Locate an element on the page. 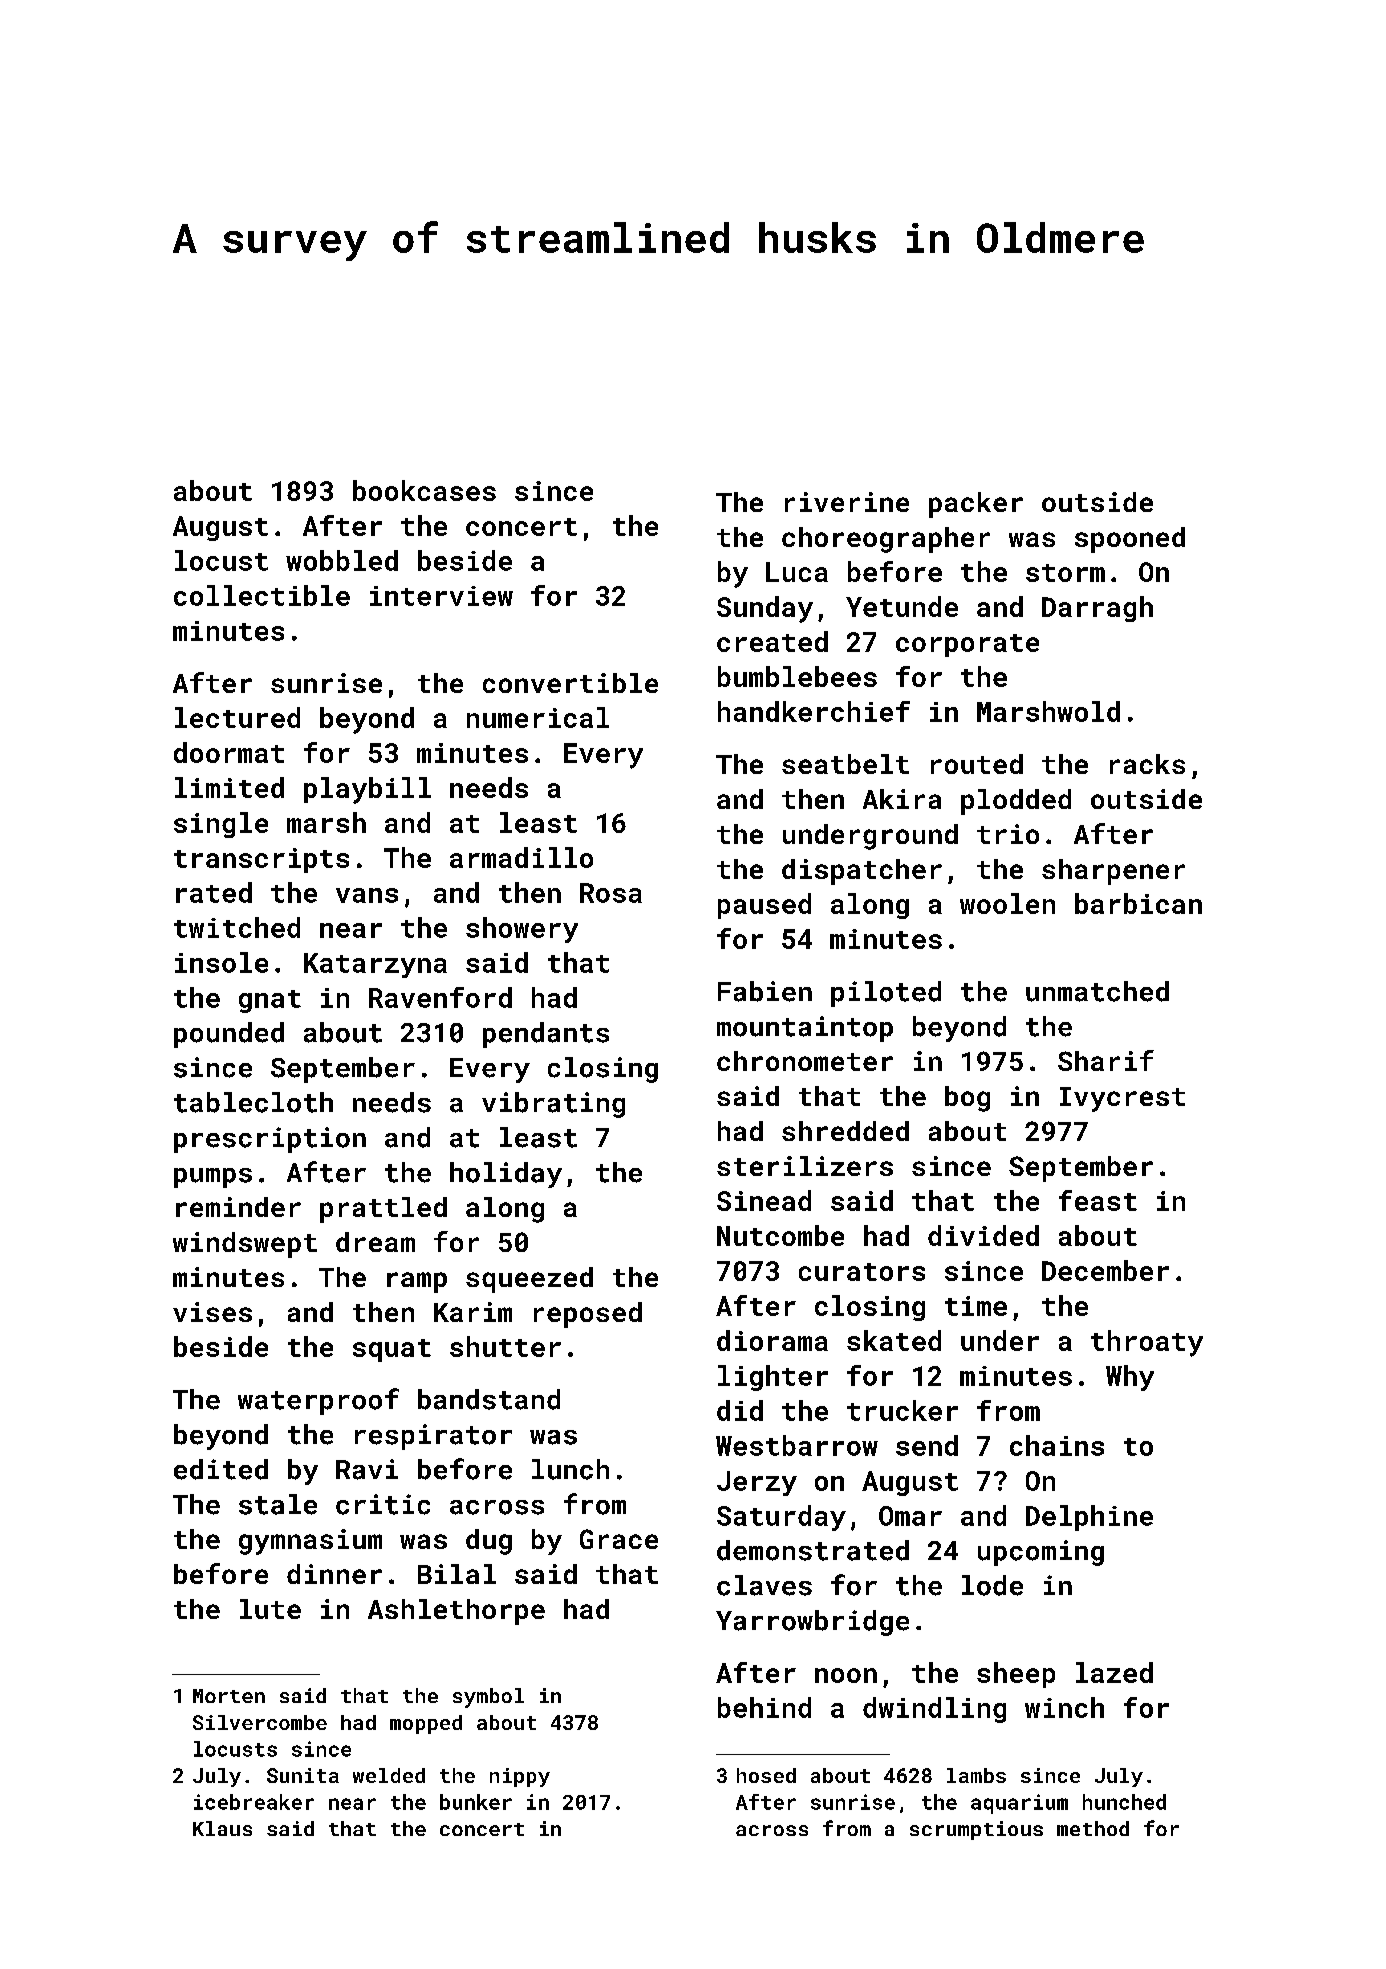 The width and height of the document is (1386, 1969). lazed is located at coordinates (1114, 1672).
